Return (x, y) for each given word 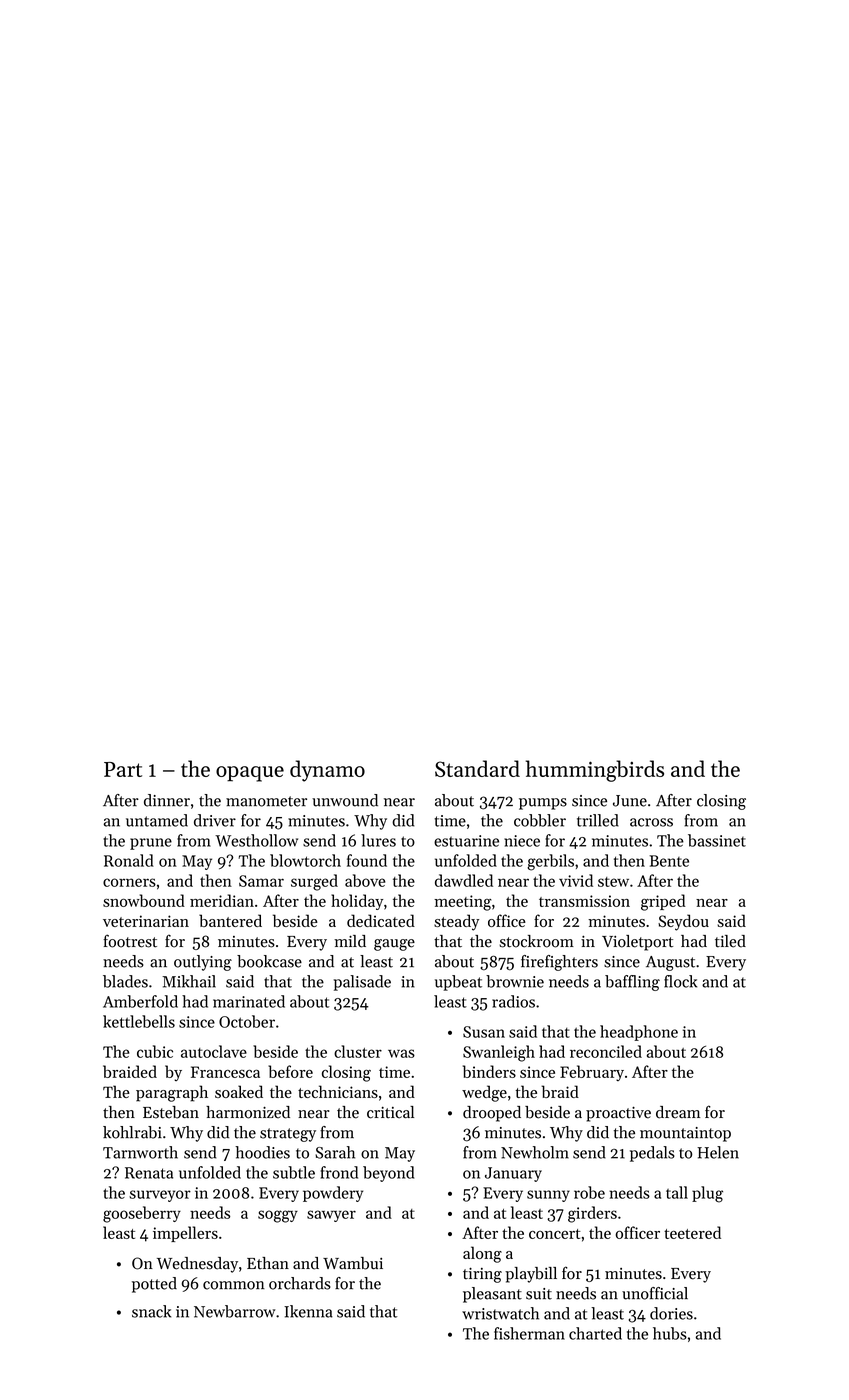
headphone (639, 1033)
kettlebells (139, 1021)
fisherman (529, 1333)
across (651, 822)
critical (390, 1112)
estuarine (466, 841)
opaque (250, 774)
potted (154, 1285)
